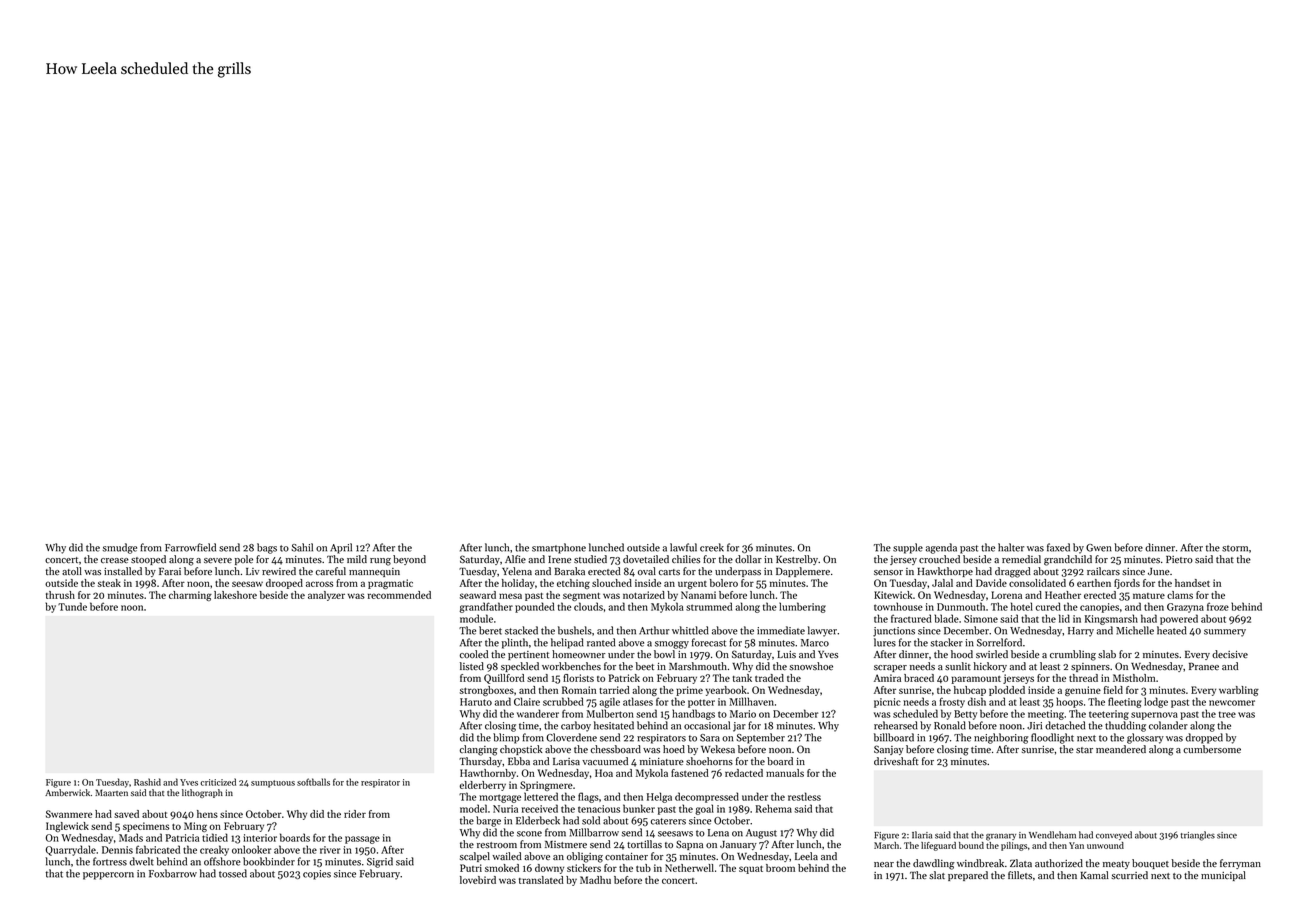 The image size is (1308, 924). What do you see at coordinates (409, 560) in the screenshot?
I see `beyond` at bounding box center [409, 560].
